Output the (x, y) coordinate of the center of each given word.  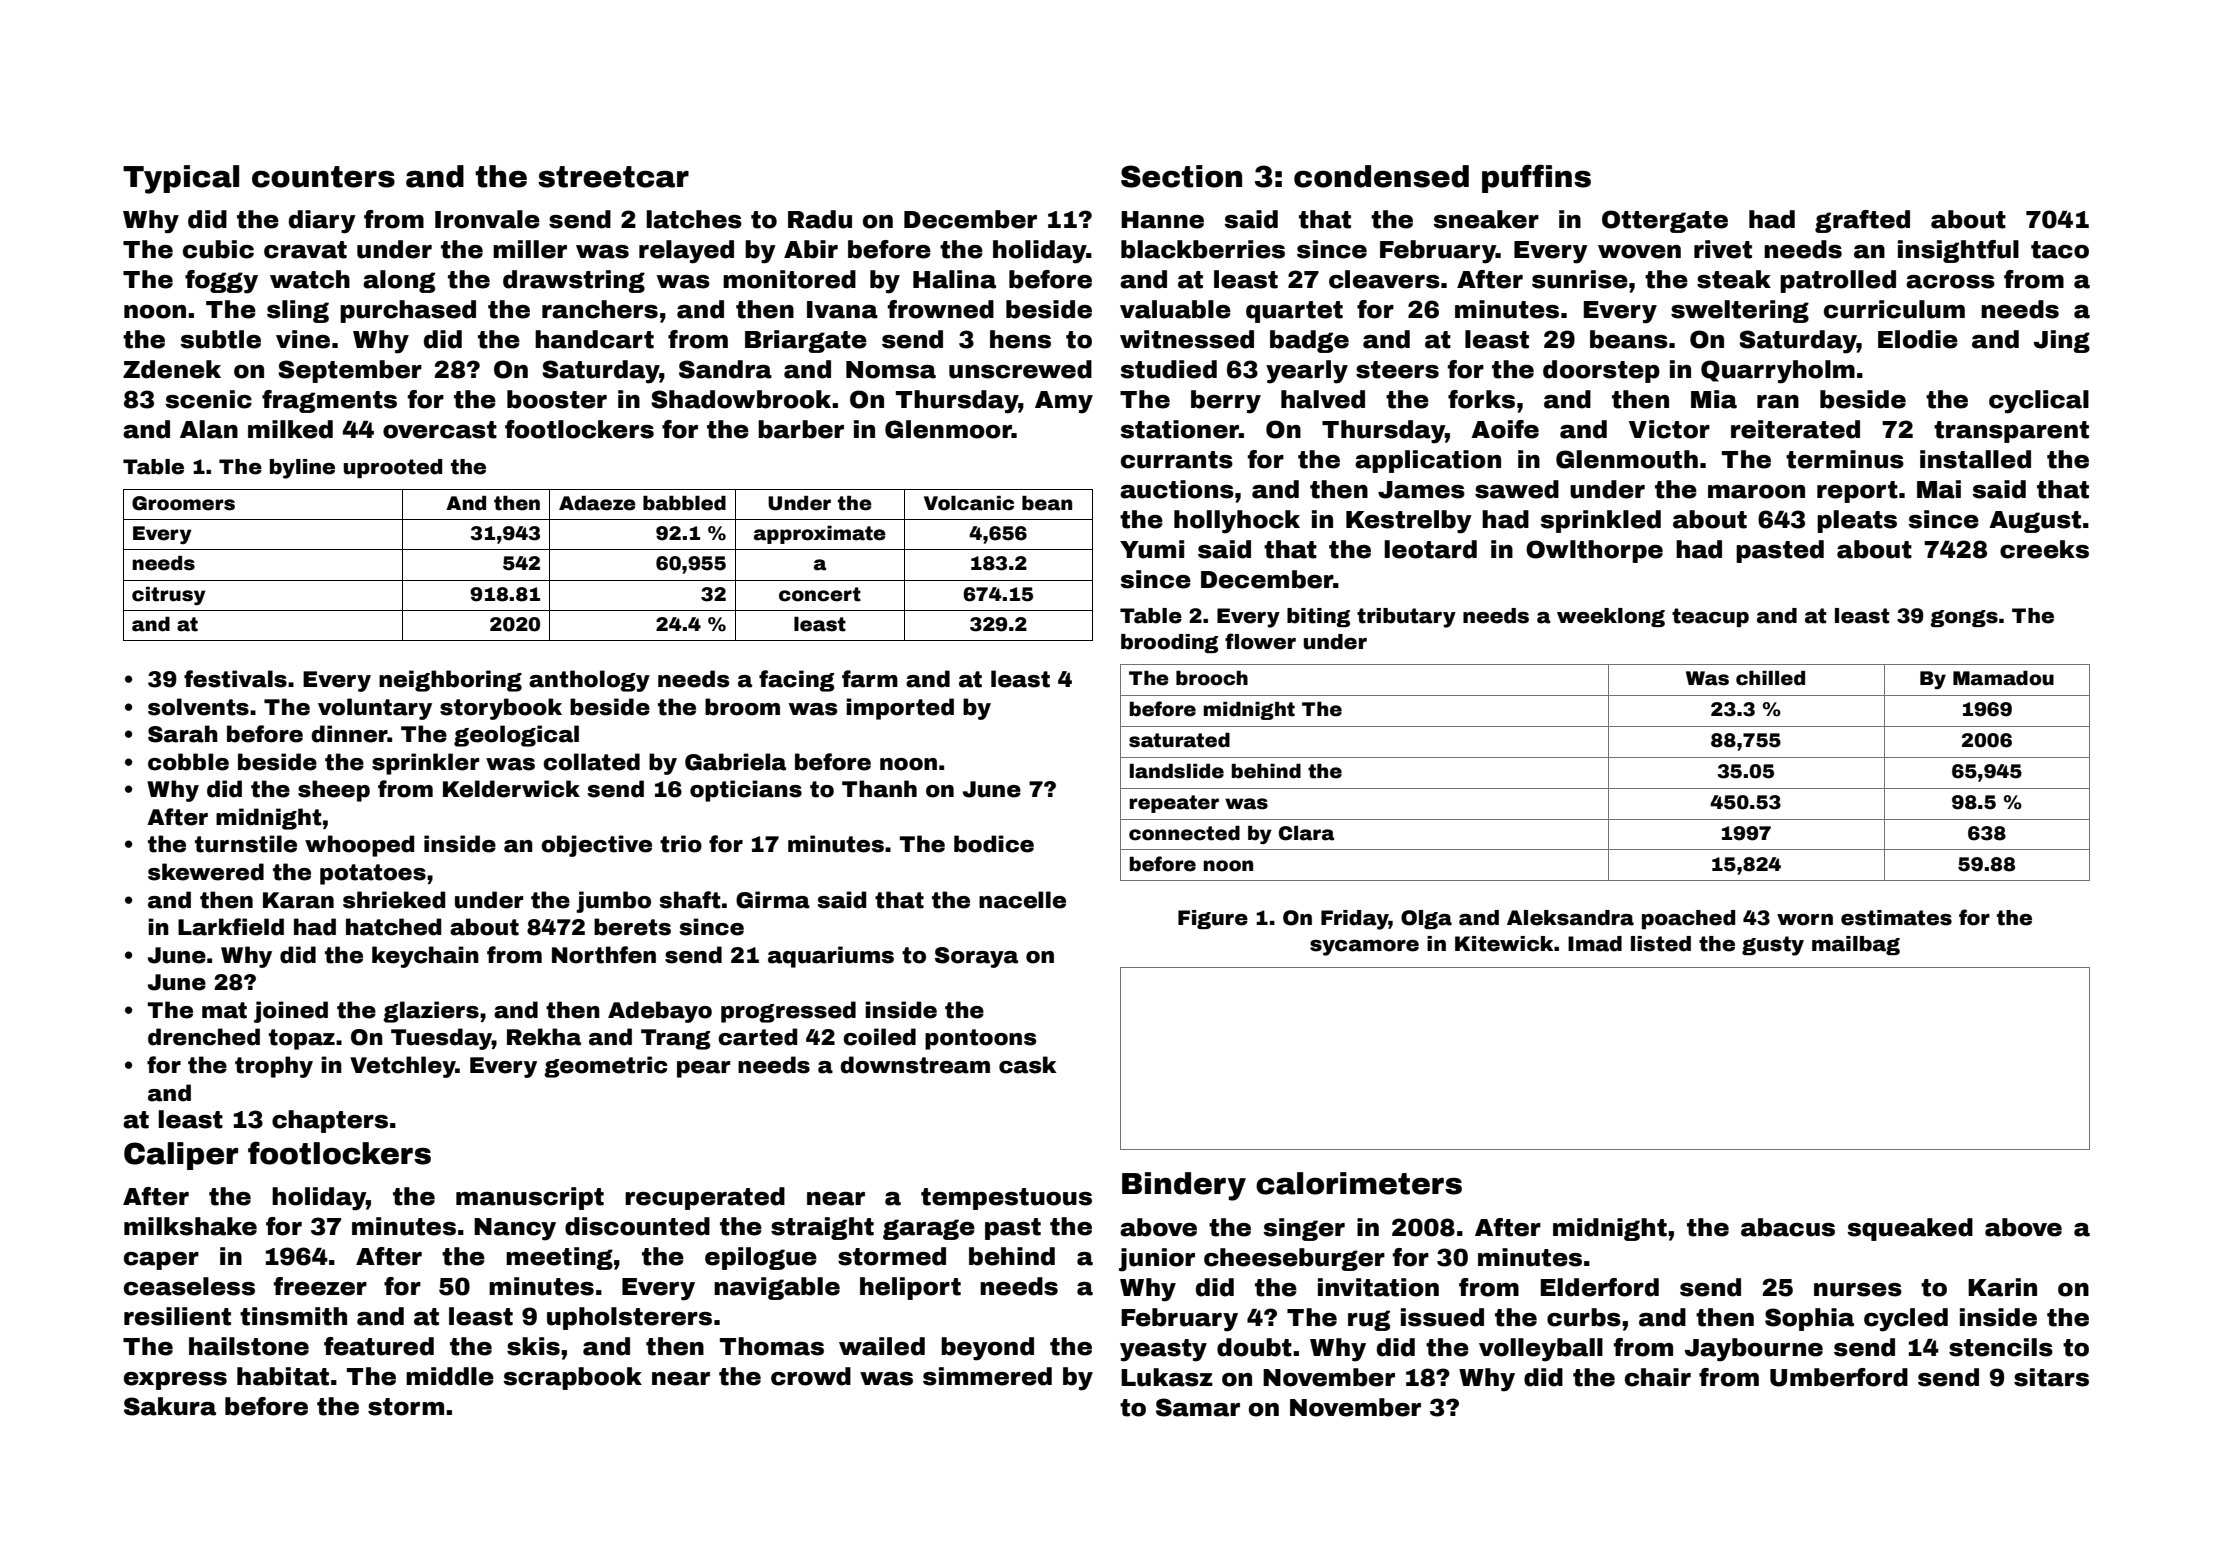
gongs (1964, 618)
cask (1027, 1065)
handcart (594, 339)
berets (632, 927)
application (1428, 461)
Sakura (170, 1406)
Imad (1595, 944)
